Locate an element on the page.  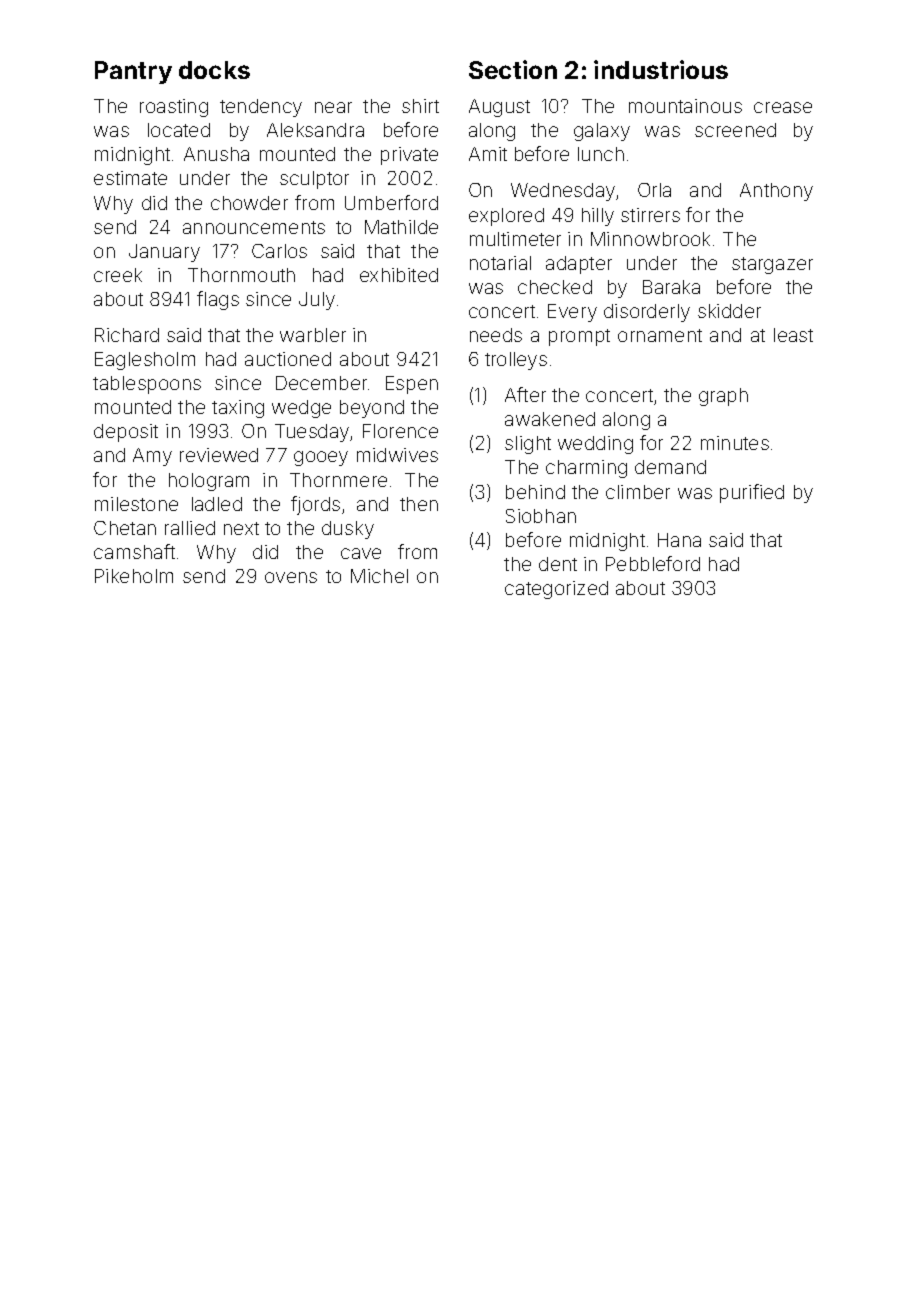
industrious is located at coordinates (661, 69).
